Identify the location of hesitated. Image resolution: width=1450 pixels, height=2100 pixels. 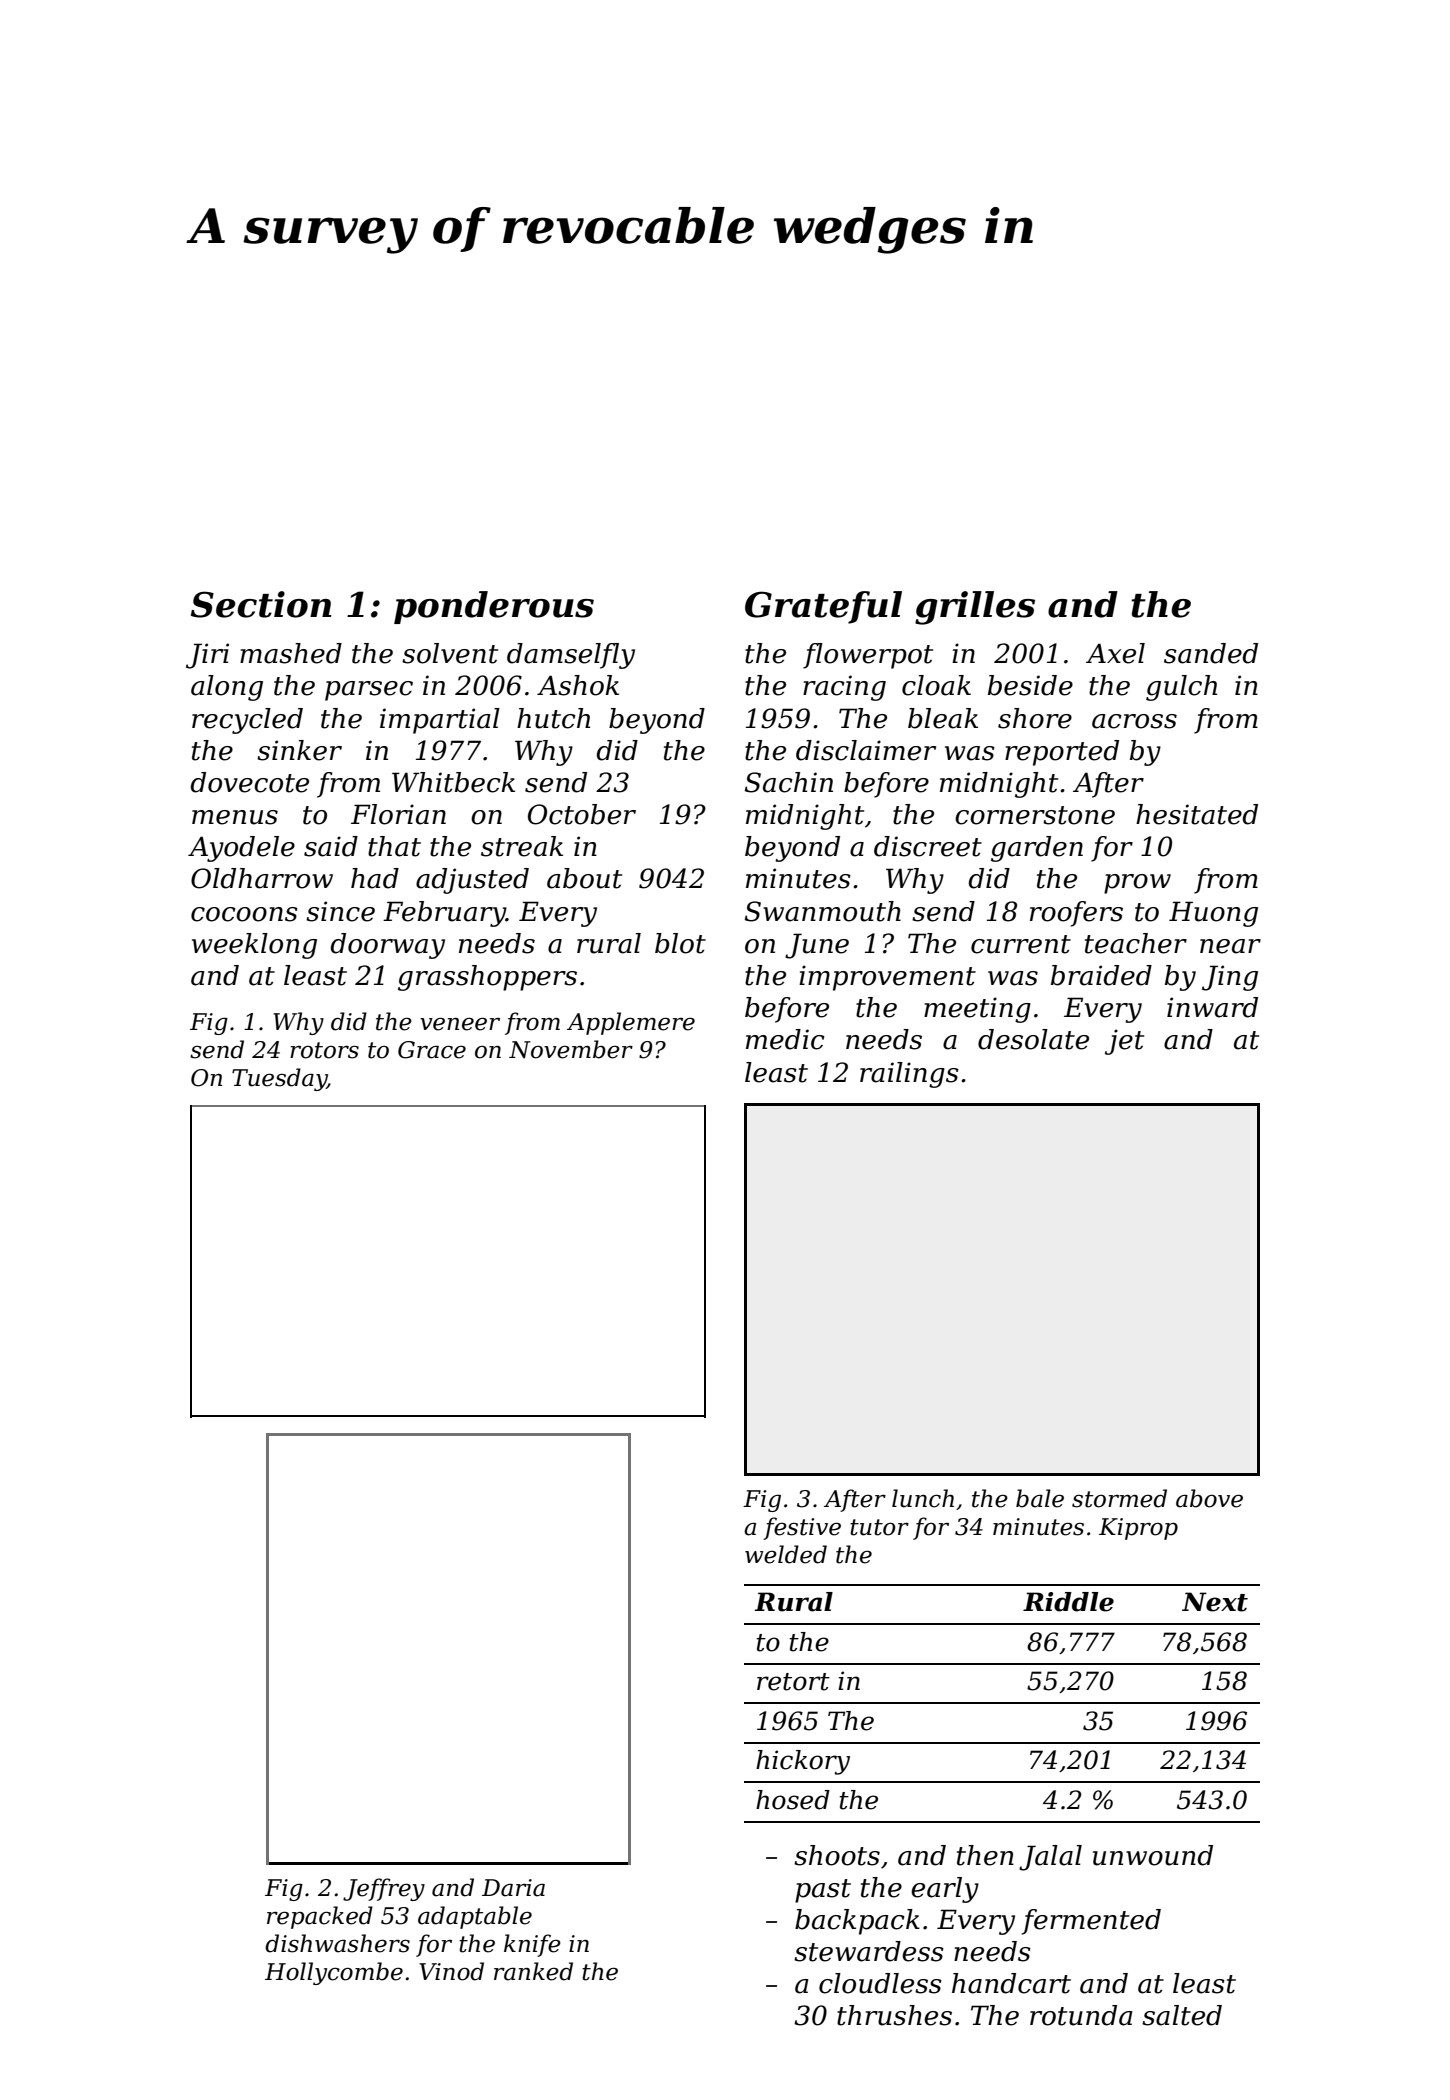
(1197, 814).
